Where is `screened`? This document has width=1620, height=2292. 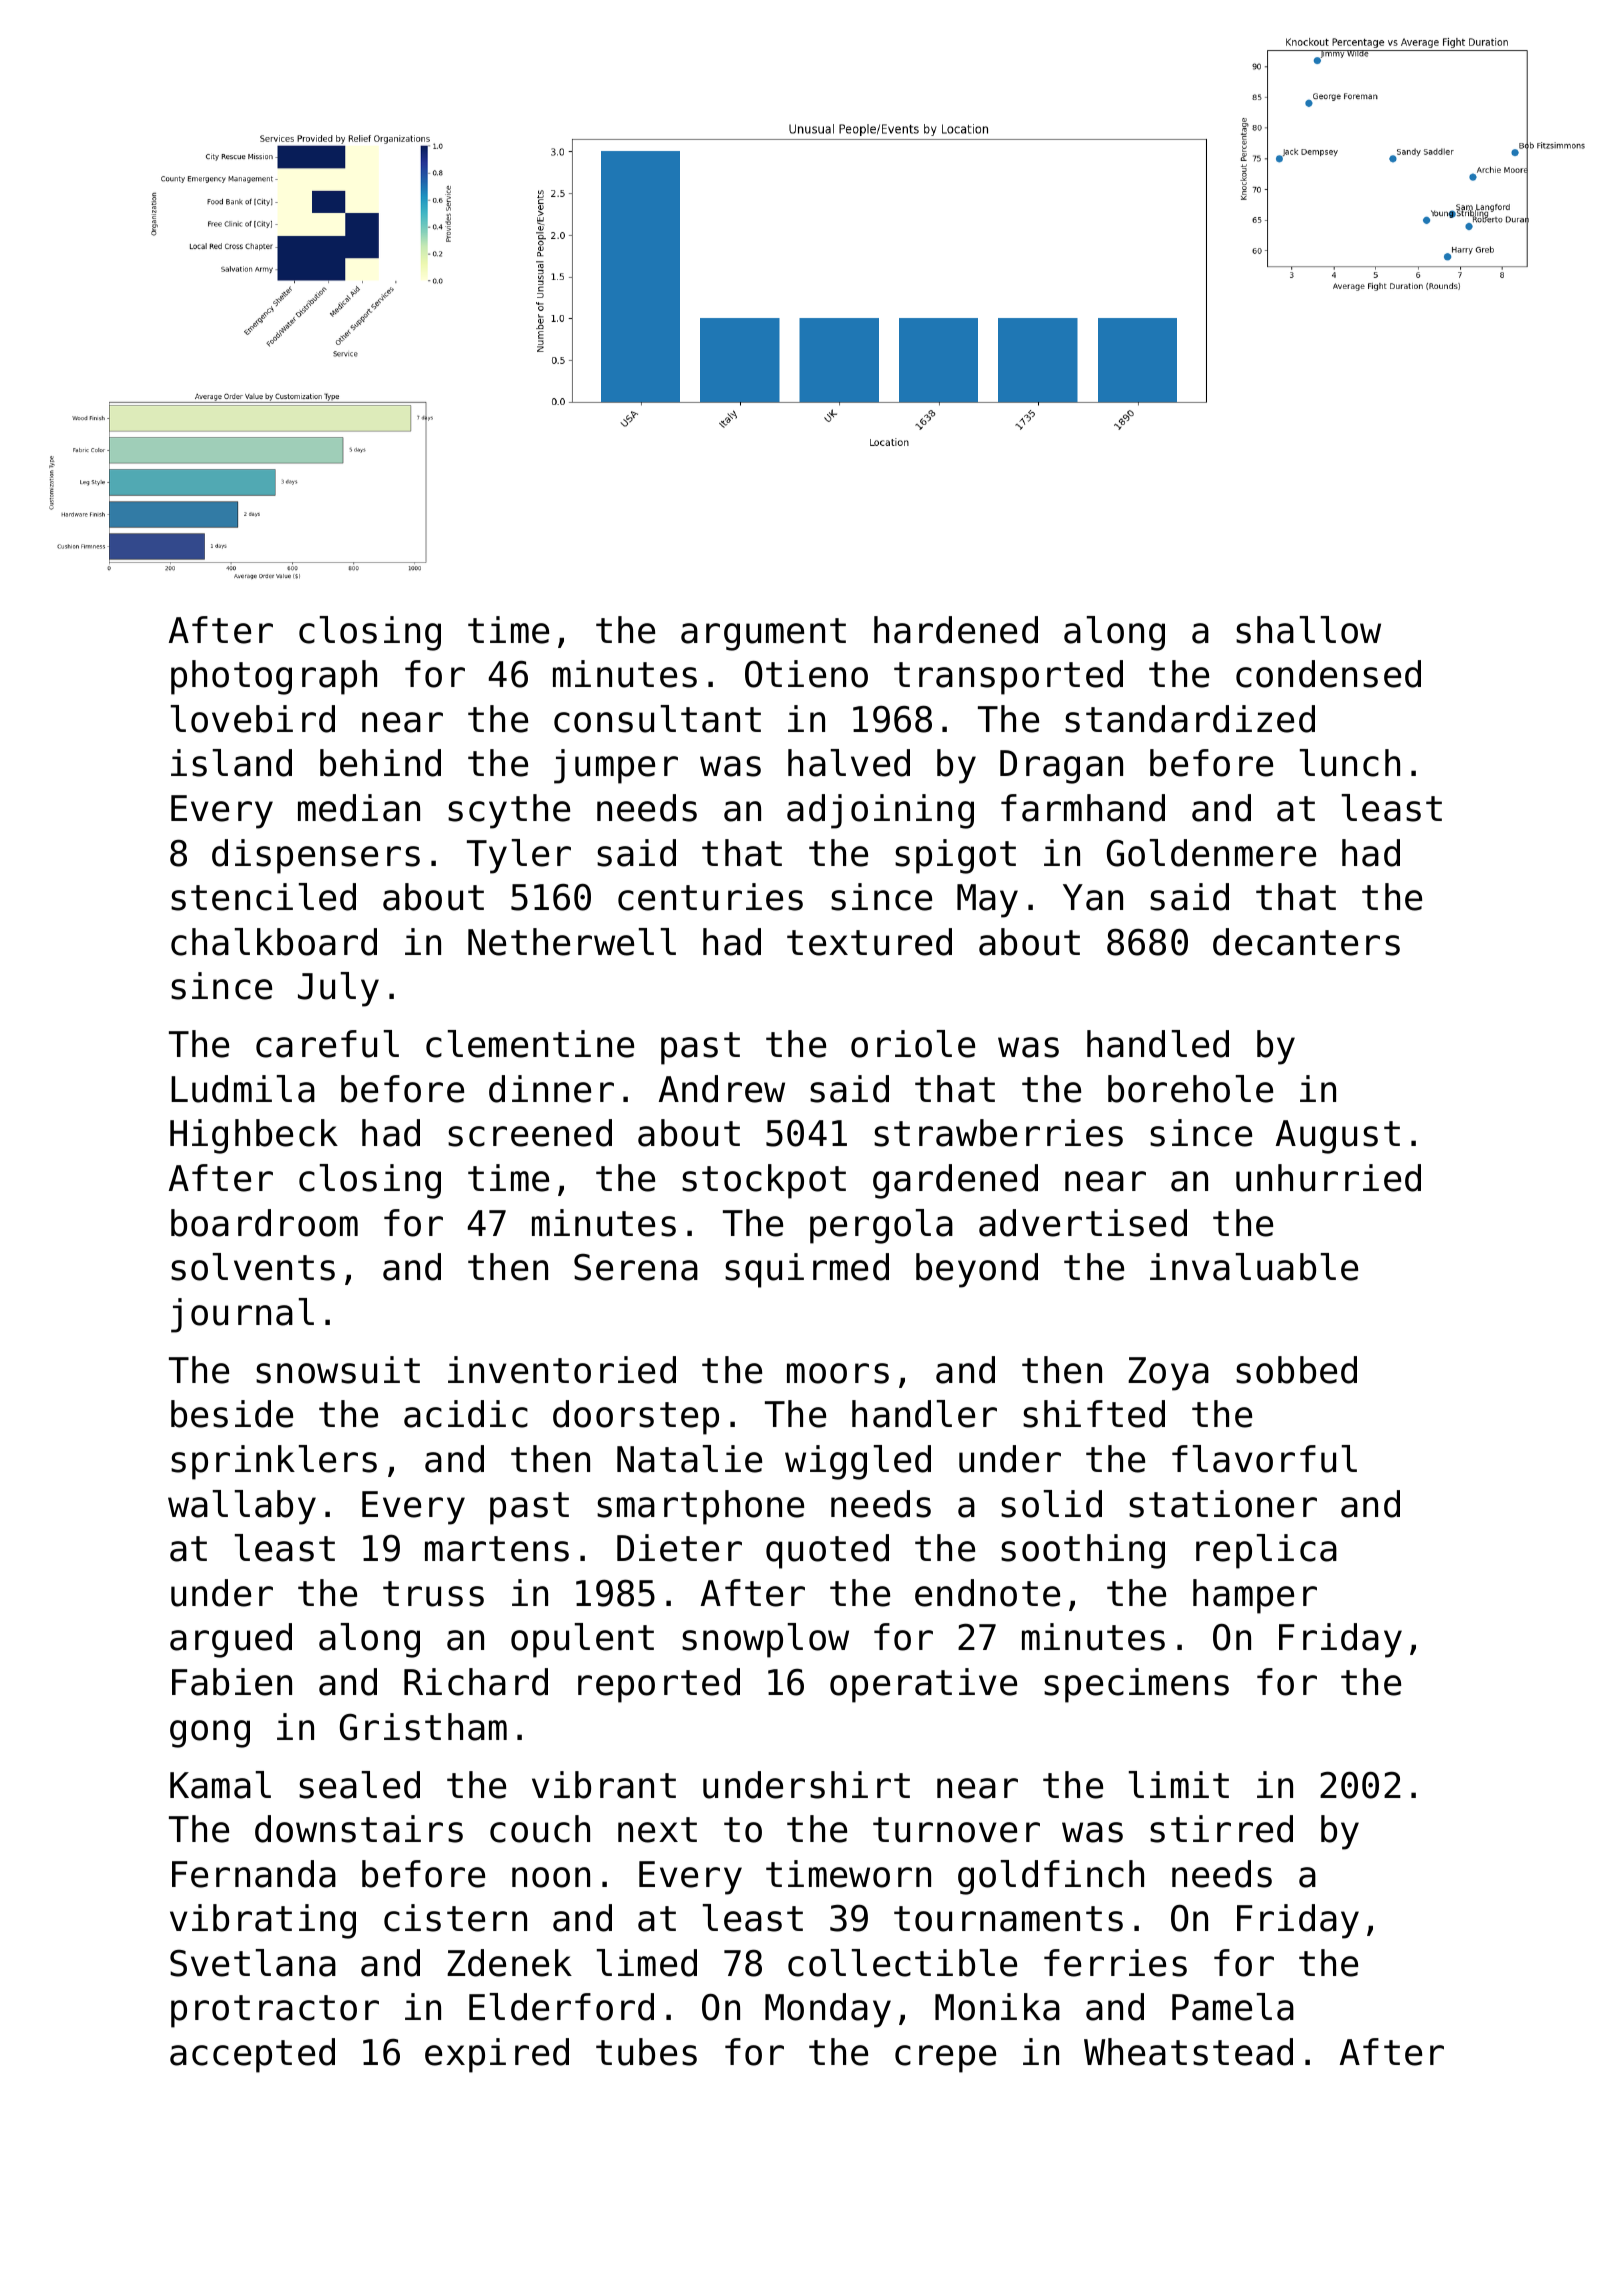 screened is located at coordinates (530, 1133).
